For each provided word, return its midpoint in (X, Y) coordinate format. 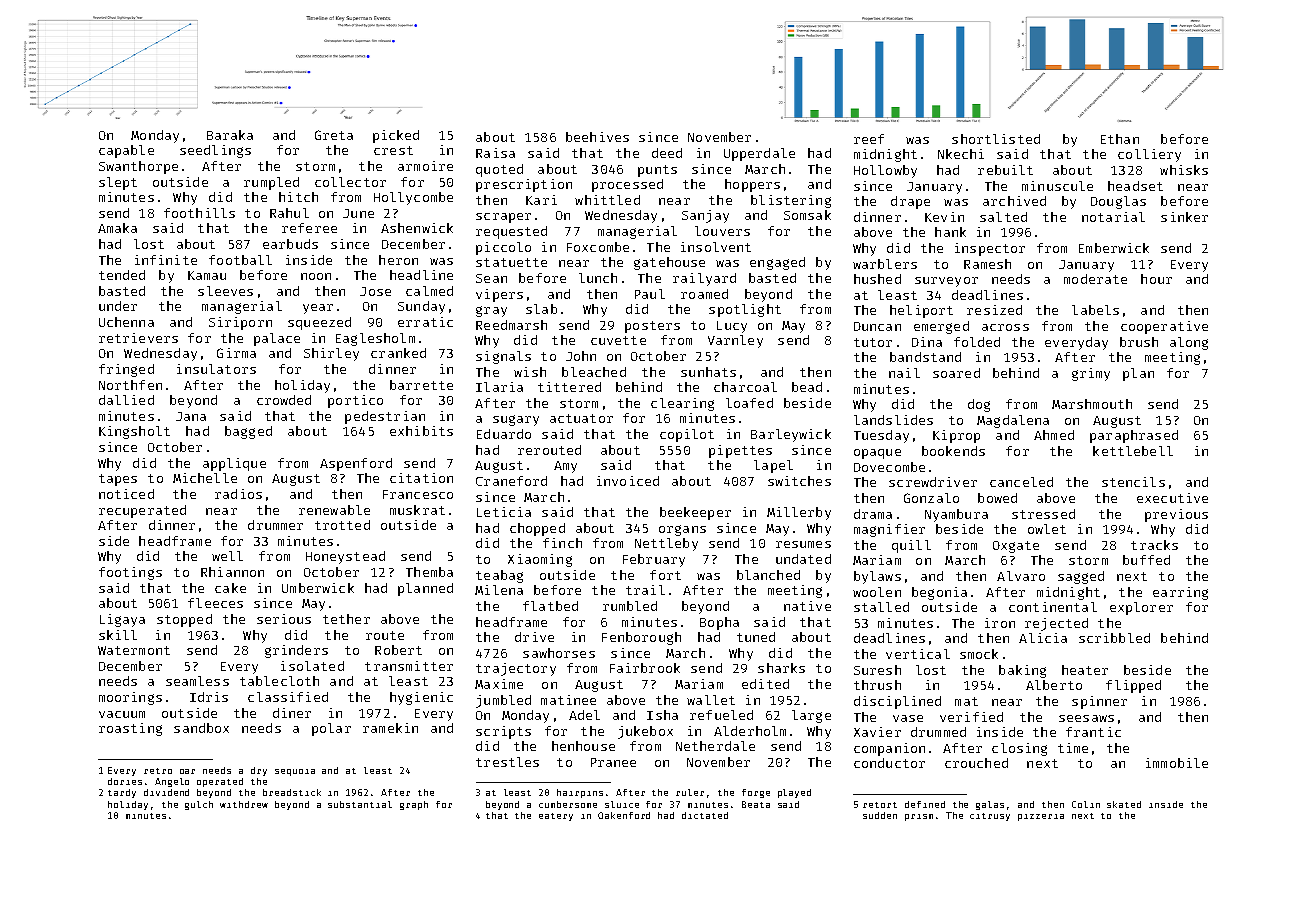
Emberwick (1114, 248)
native (807, 606)
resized (994, 310)
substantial (360, 804)
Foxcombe (598, 247)
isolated (312, 666)
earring (1180, 593)
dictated (705, 815)
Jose (375, 291)
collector (350, 182)
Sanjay (705, 216)
